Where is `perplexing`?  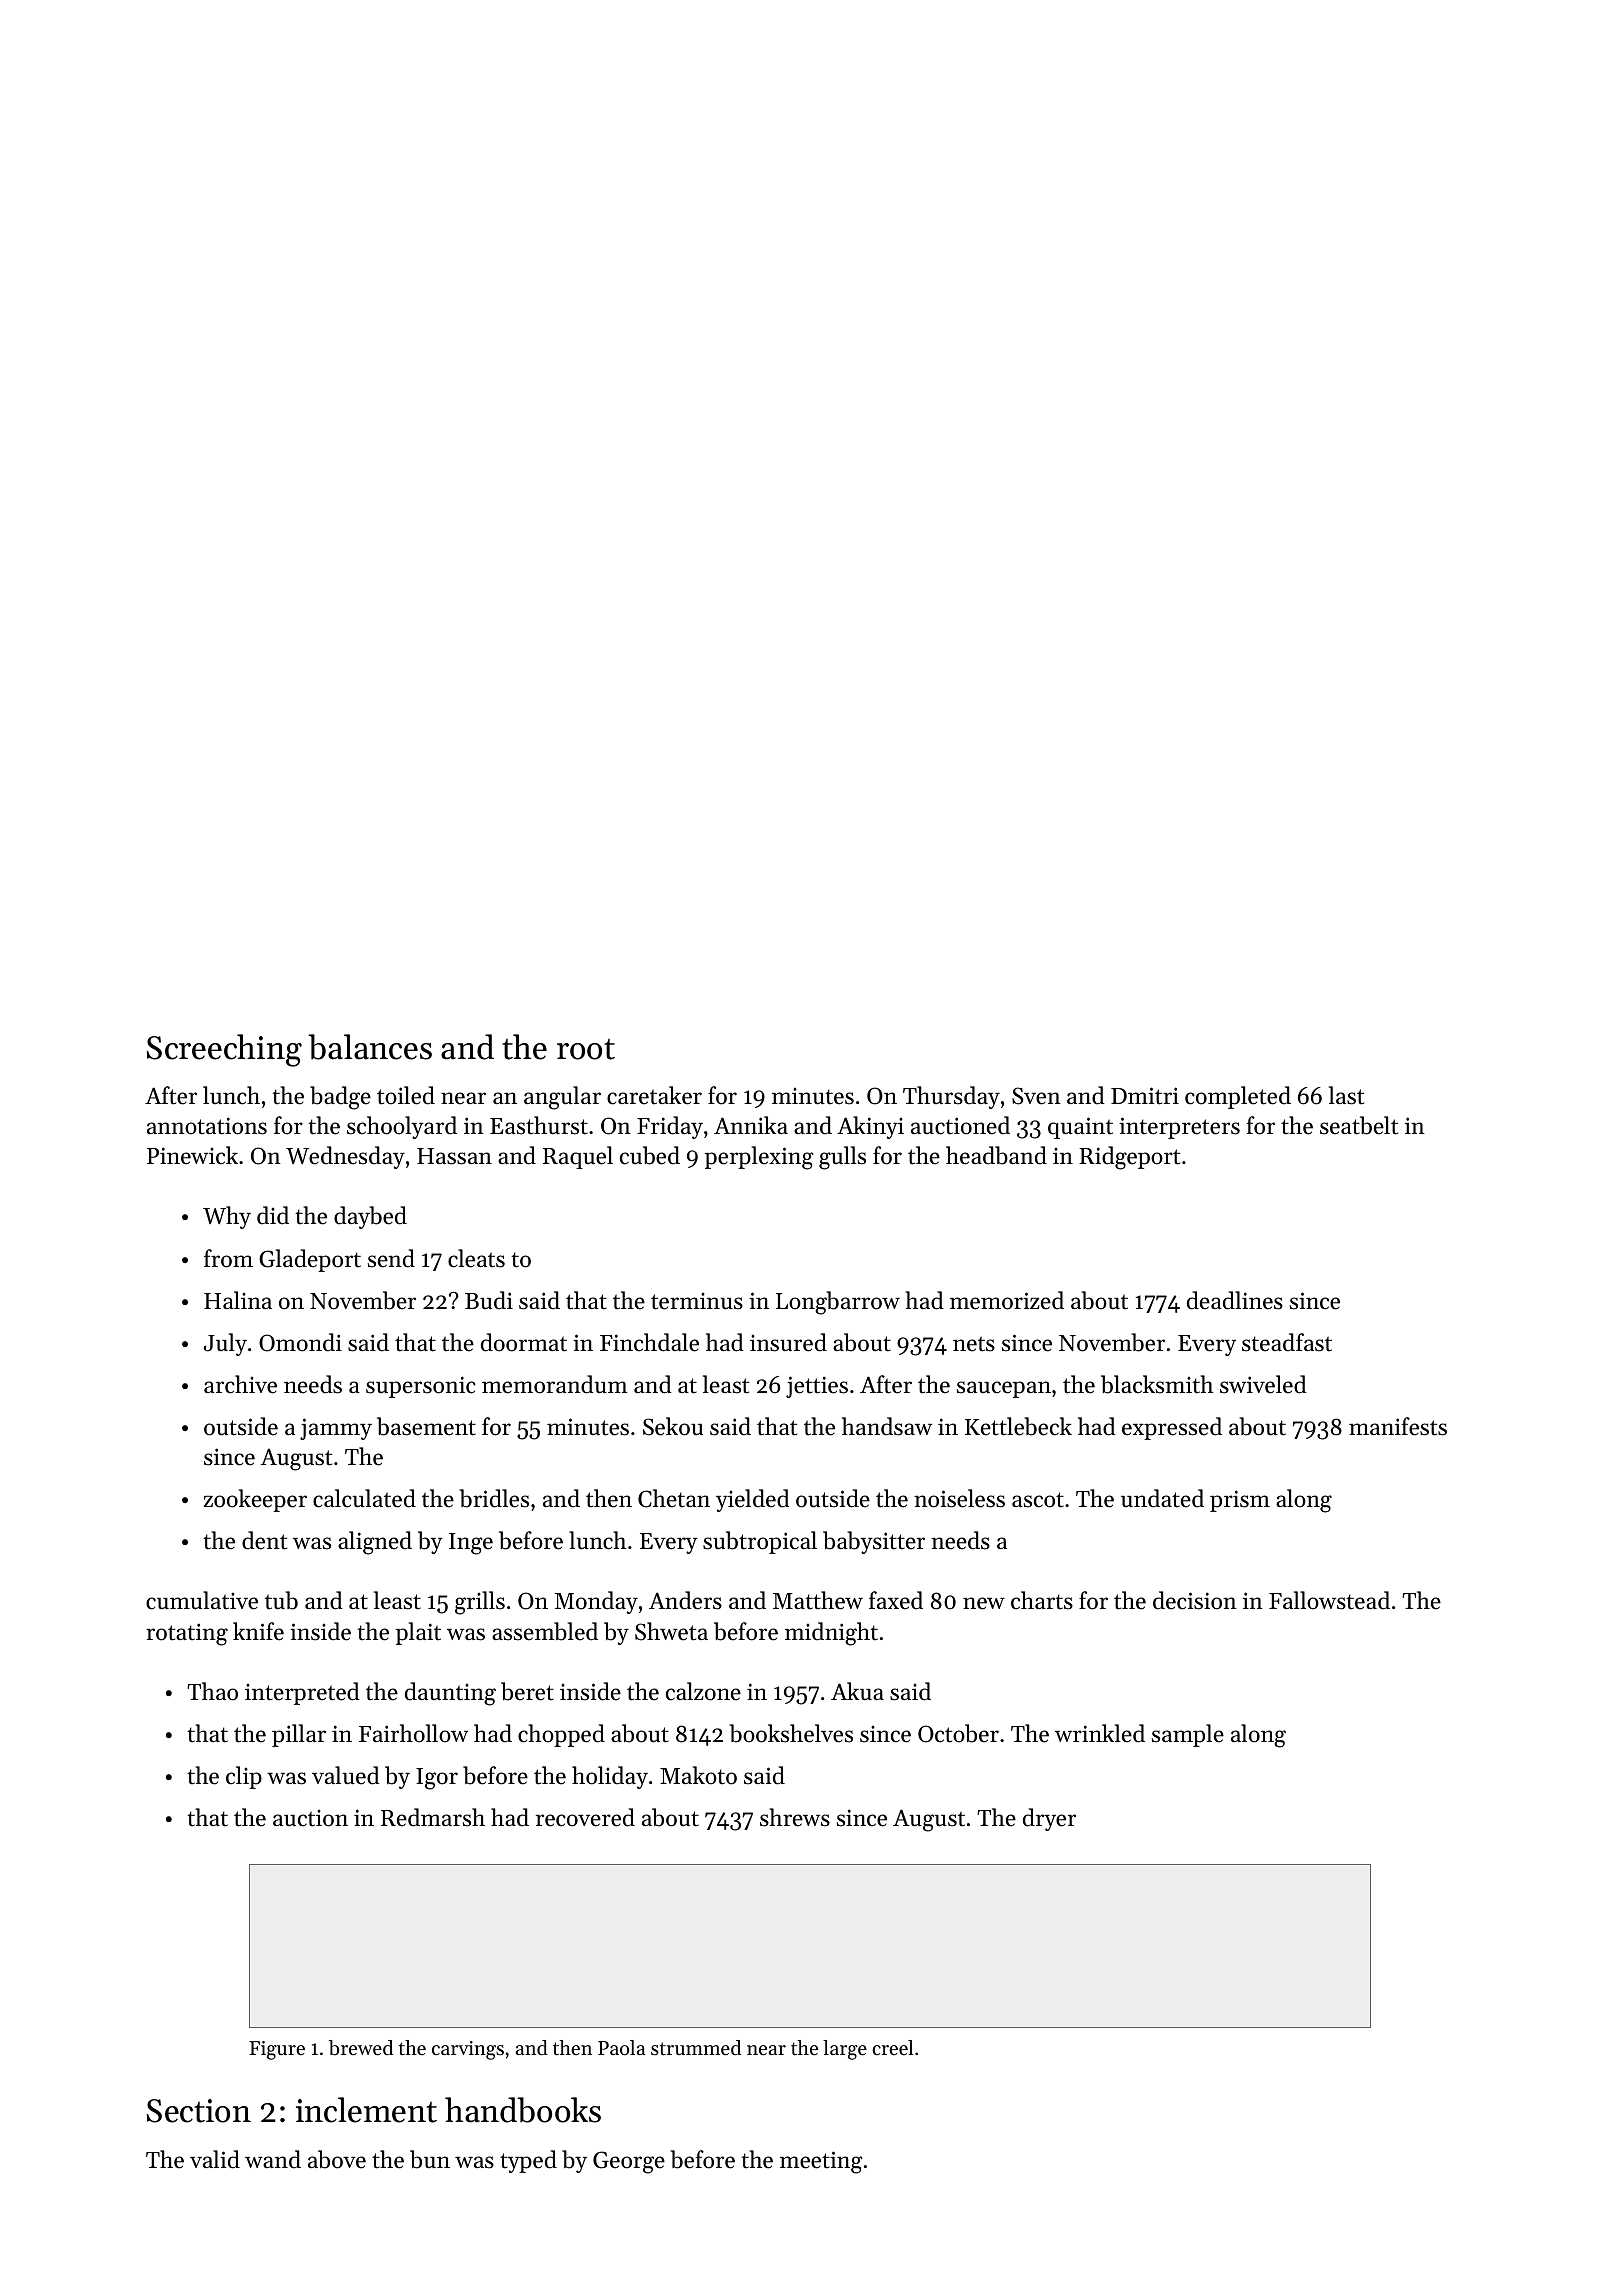 perplexing is located at coordinates (759, 1158).
